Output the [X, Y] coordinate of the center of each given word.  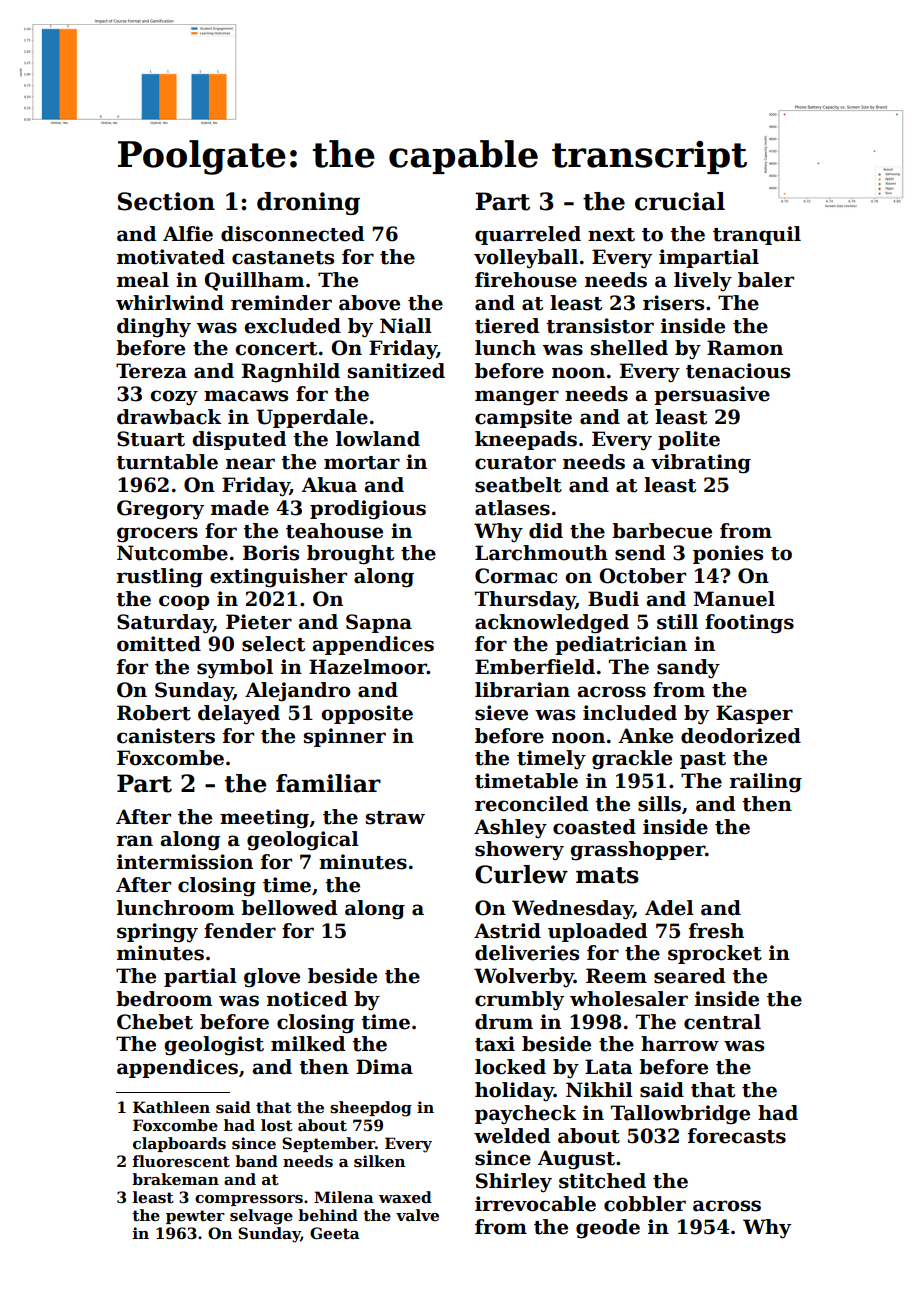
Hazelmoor [368, 667]
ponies [728, 554]
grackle [632, 760]
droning [308, 203]
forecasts [737, 1136]
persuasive [712, 395]
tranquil [757, 235]
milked [308, 1044]
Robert [154, 713]
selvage [261, 1217]
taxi [495, 1044]
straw [395, 818]
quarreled [528, 235]
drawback [169, 417]
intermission [185, 862]
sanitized [396, 371]
